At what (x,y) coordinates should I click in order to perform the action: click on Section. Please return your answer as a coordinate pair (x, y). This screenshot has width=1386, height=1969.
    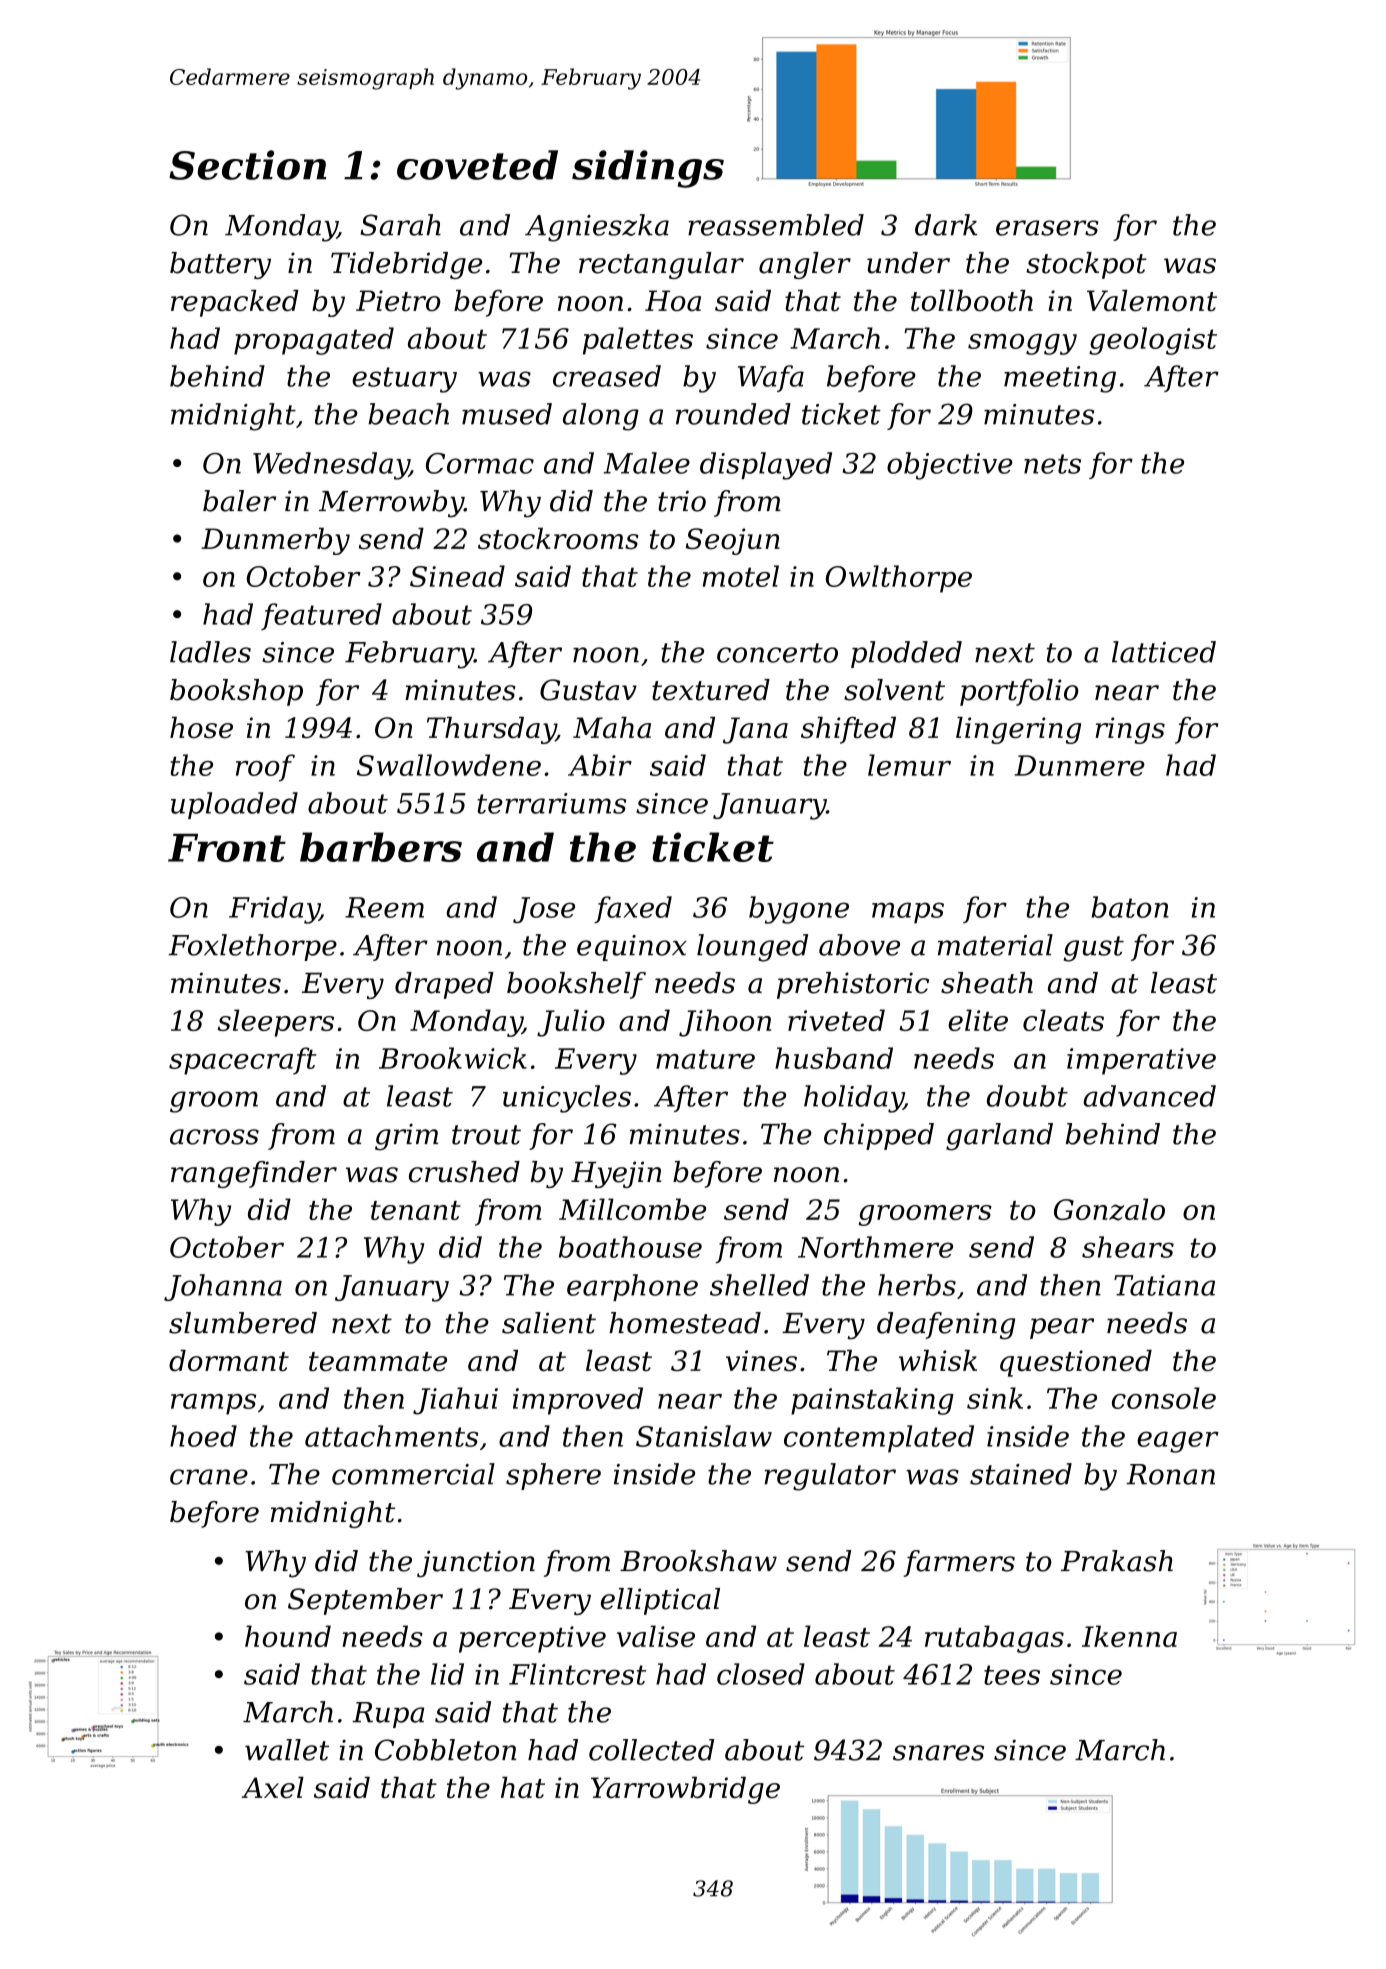
    Looking at the image, I should click on (248, 165).
